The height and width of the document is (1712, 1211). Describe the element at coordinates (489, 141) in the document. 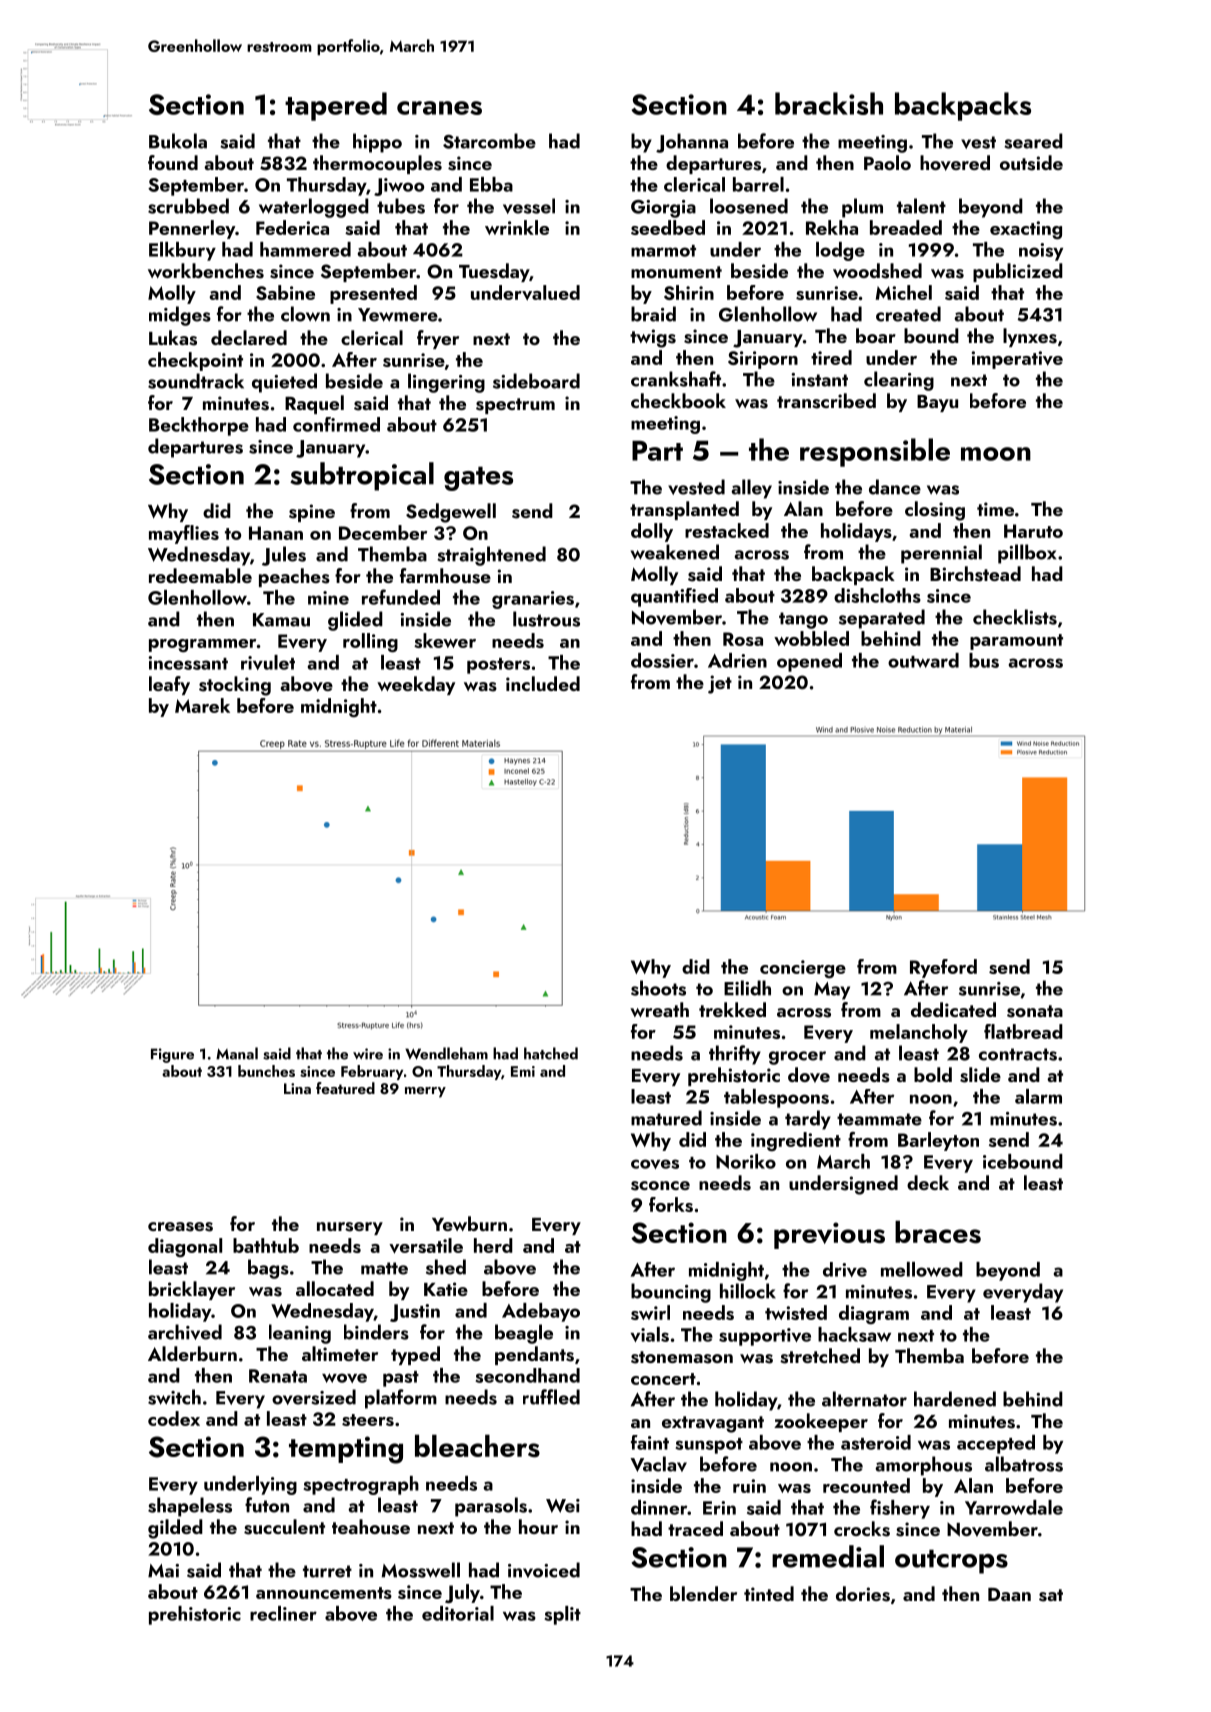

I see `Starcombe` at that location.
